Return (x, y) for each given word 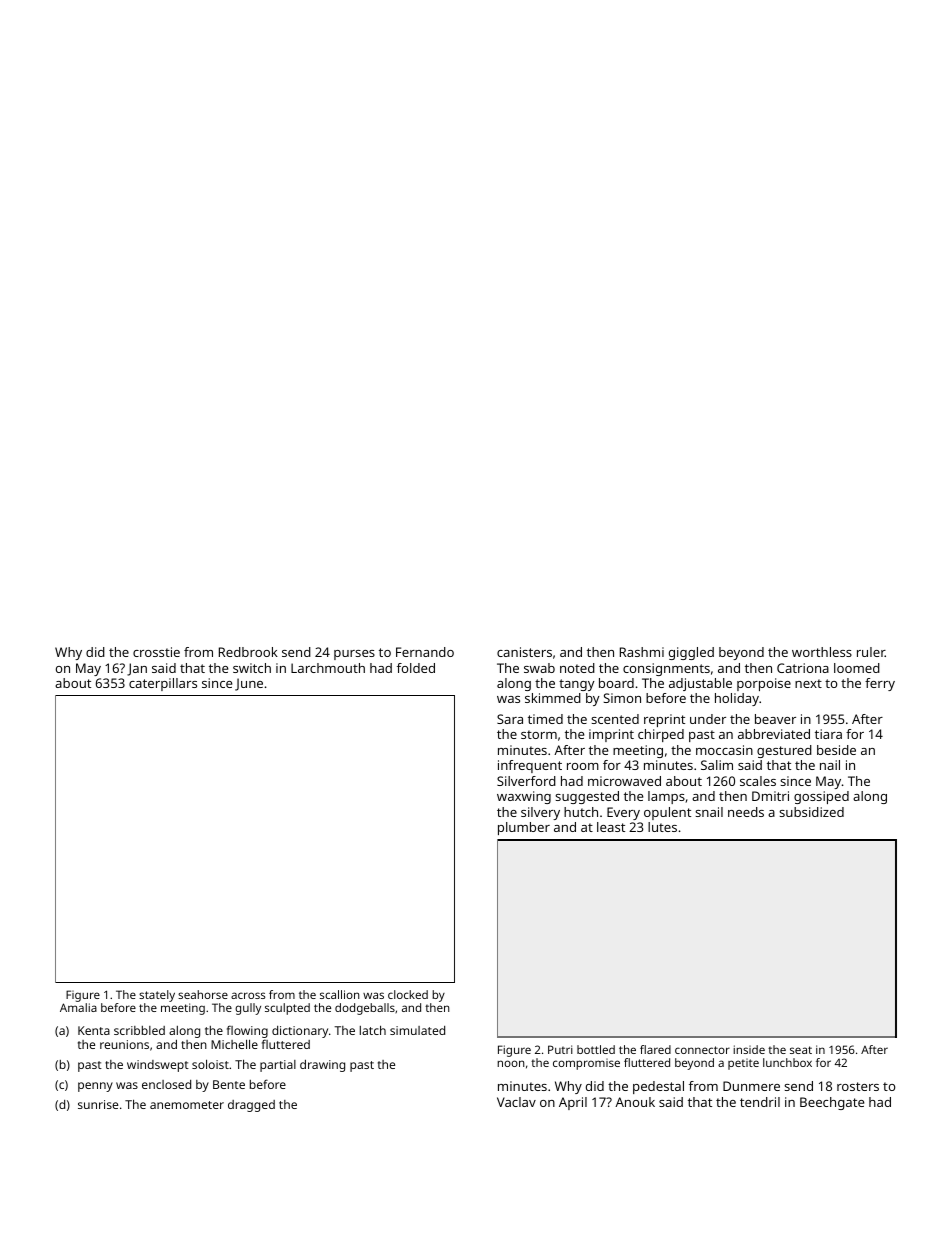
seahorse (203, 994)
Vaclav (516, 1102)
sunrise (98, 1104)
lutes (662, 827)
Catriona (803, 668)
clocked (408, 994)
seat (801, 1050)
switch (252, 668)
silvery (540, 813)
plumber (524, 828)
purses (354, 655)
